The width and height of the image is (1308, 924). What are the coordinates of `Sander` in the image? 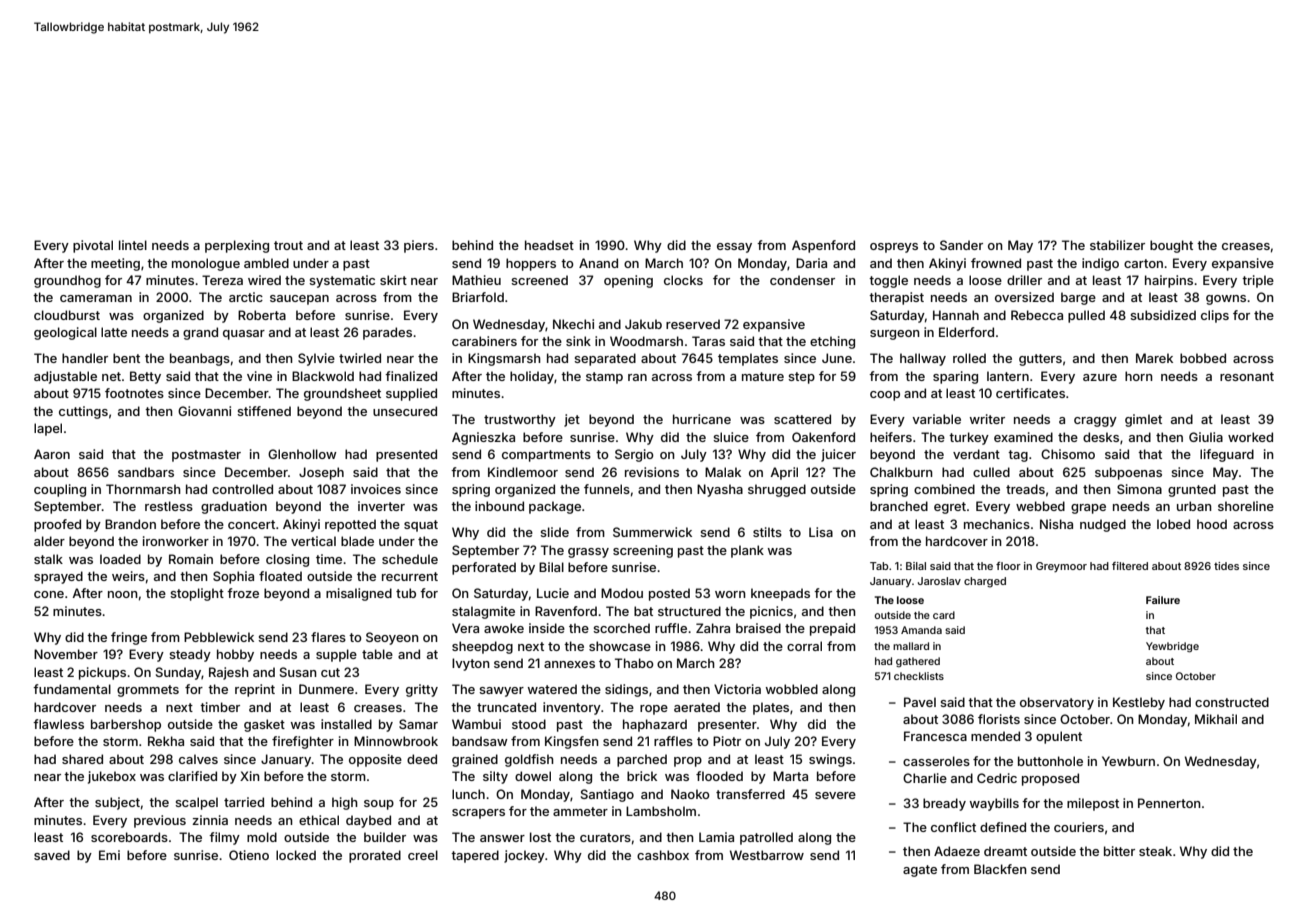 It's located at (961, 245).
